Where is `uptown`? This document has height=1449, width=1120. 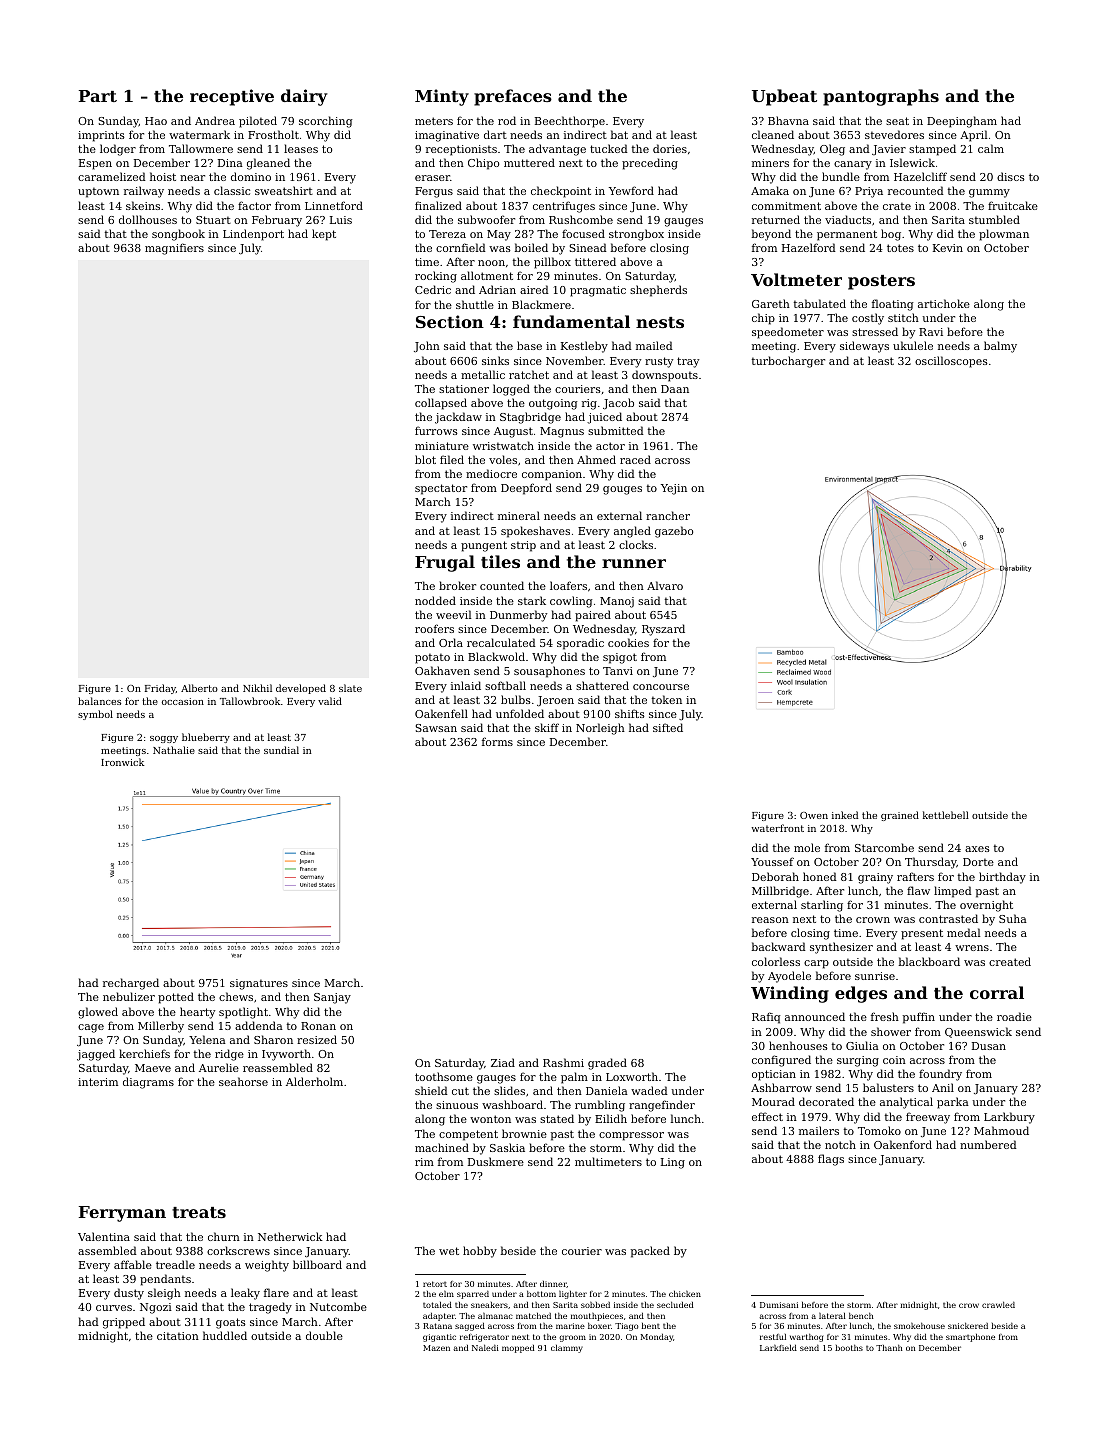 uptown is located at coordinates (98, 192).
